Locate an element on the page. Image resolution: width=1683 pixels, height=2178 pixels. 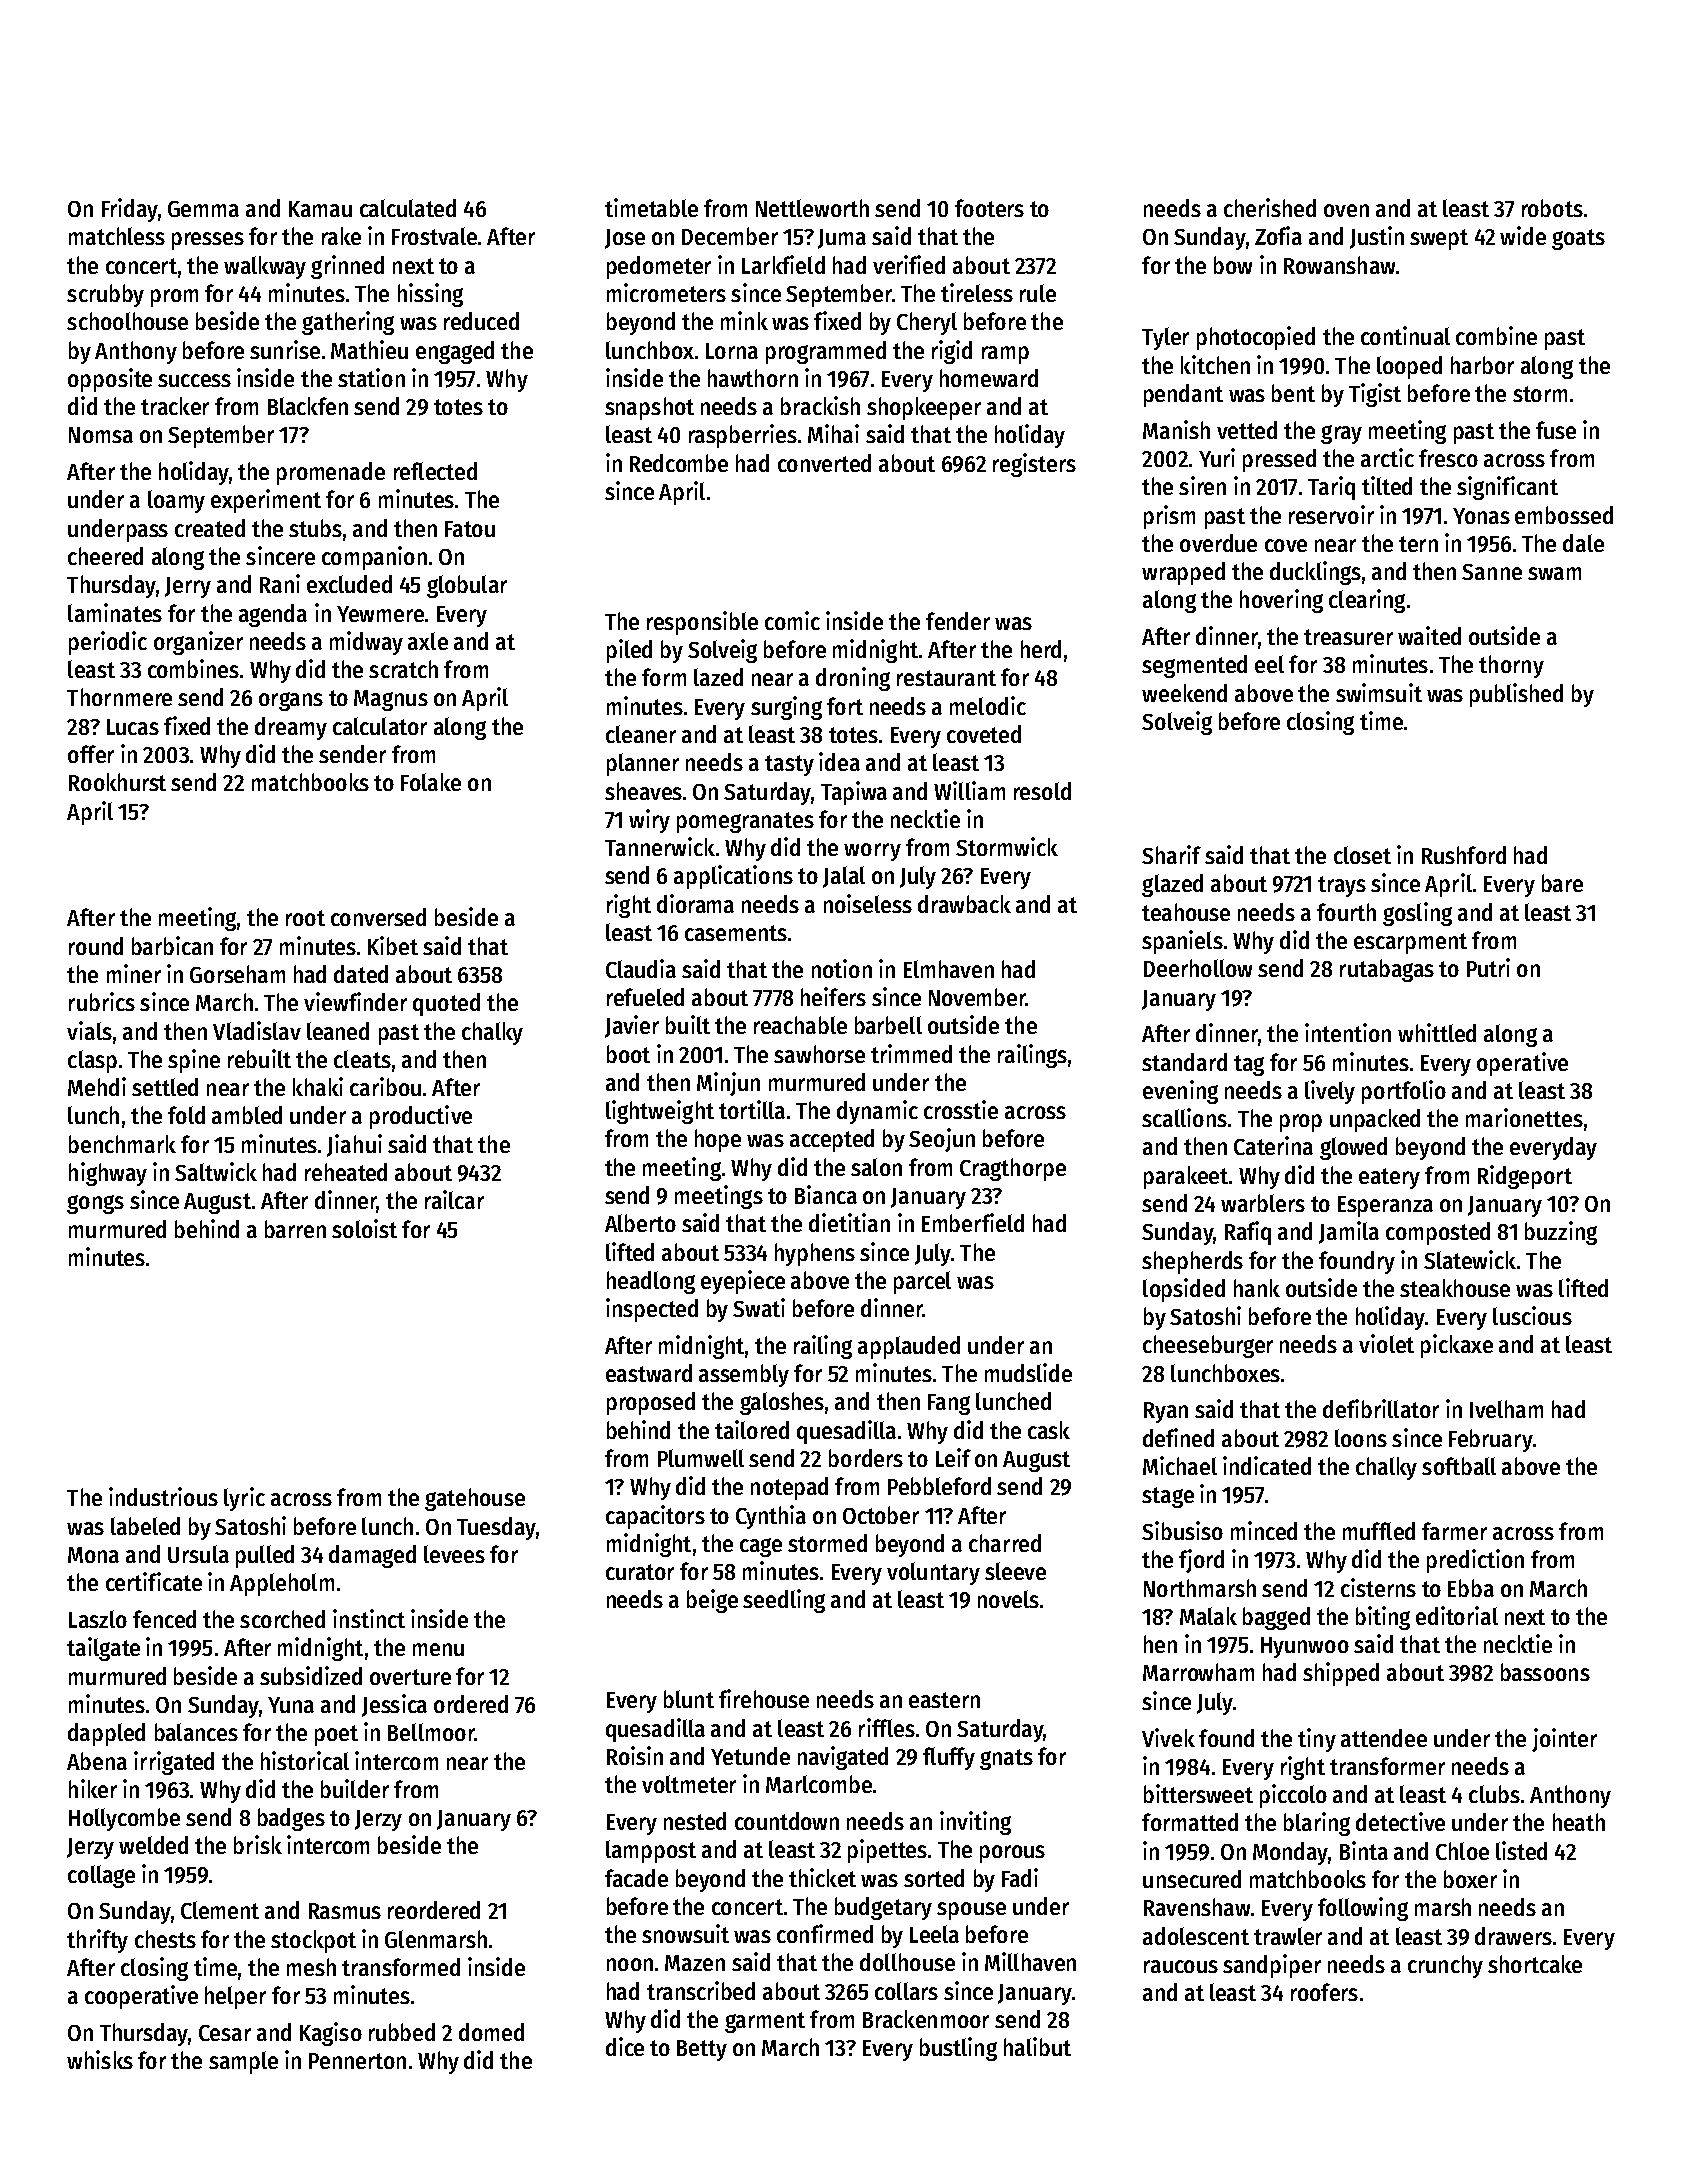
crunchy is located at coordinates (1445, 1966).
